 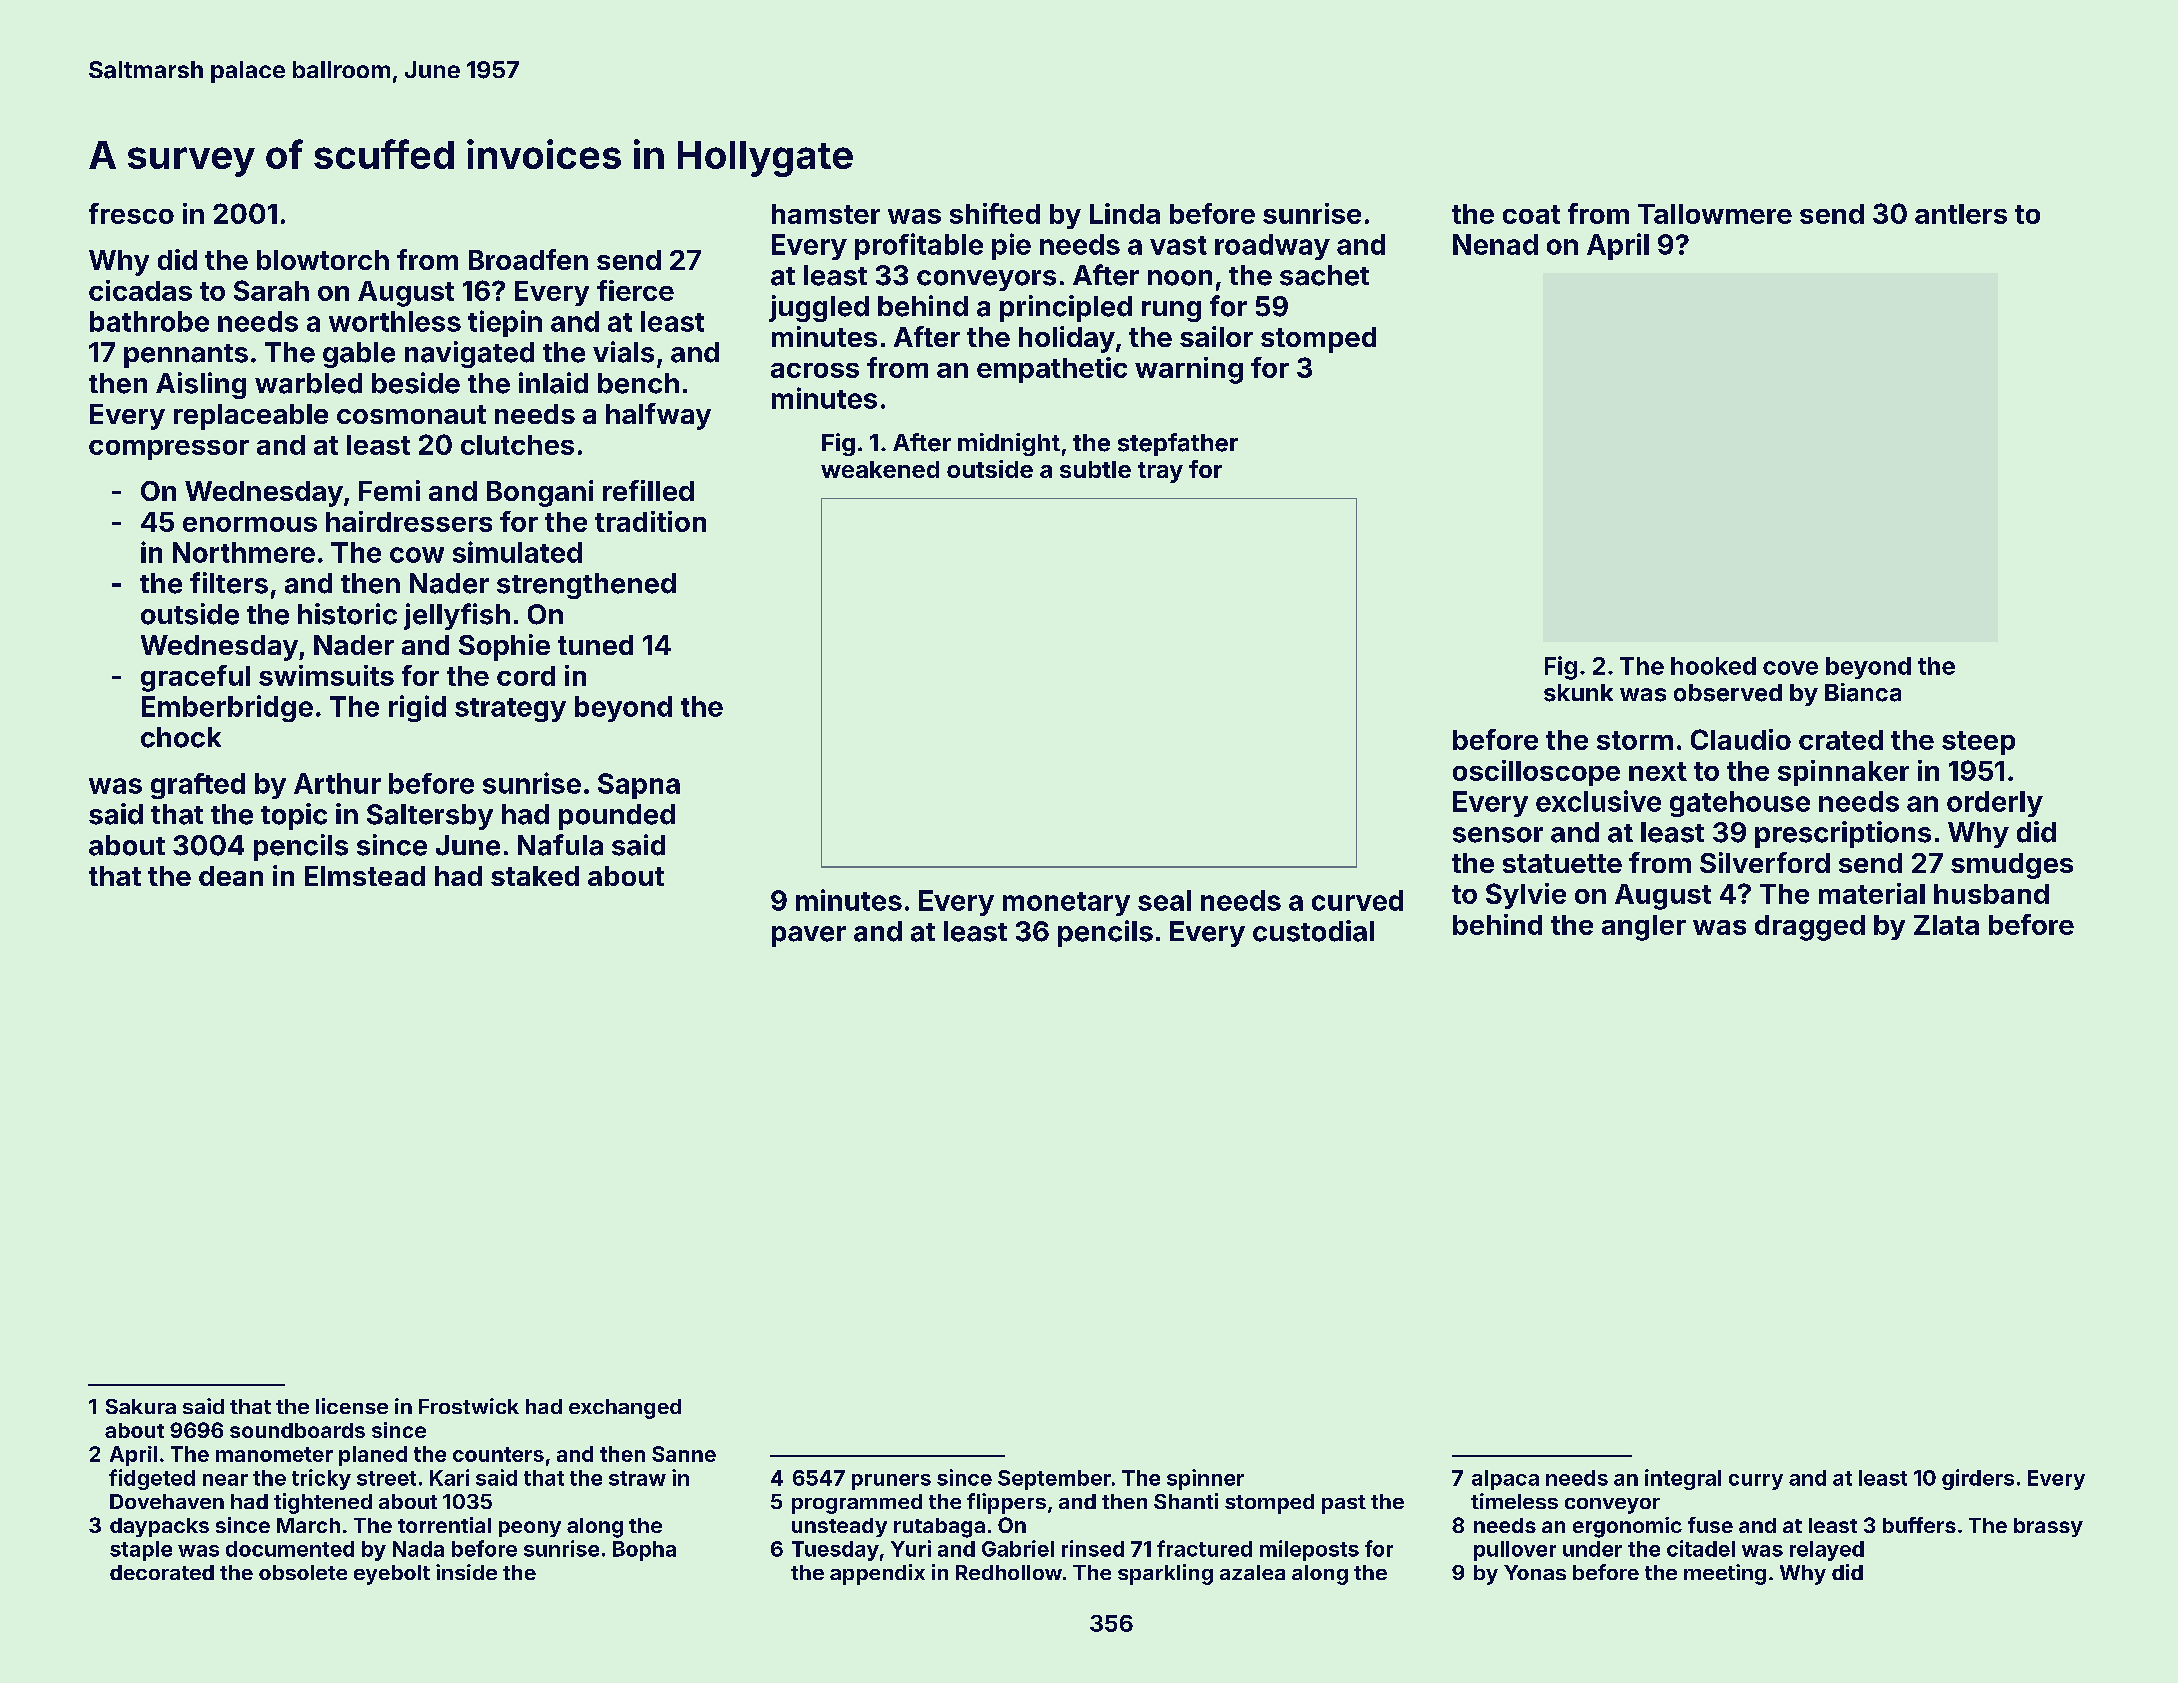 I want to click on pie, so click(x=1011, y=246).
